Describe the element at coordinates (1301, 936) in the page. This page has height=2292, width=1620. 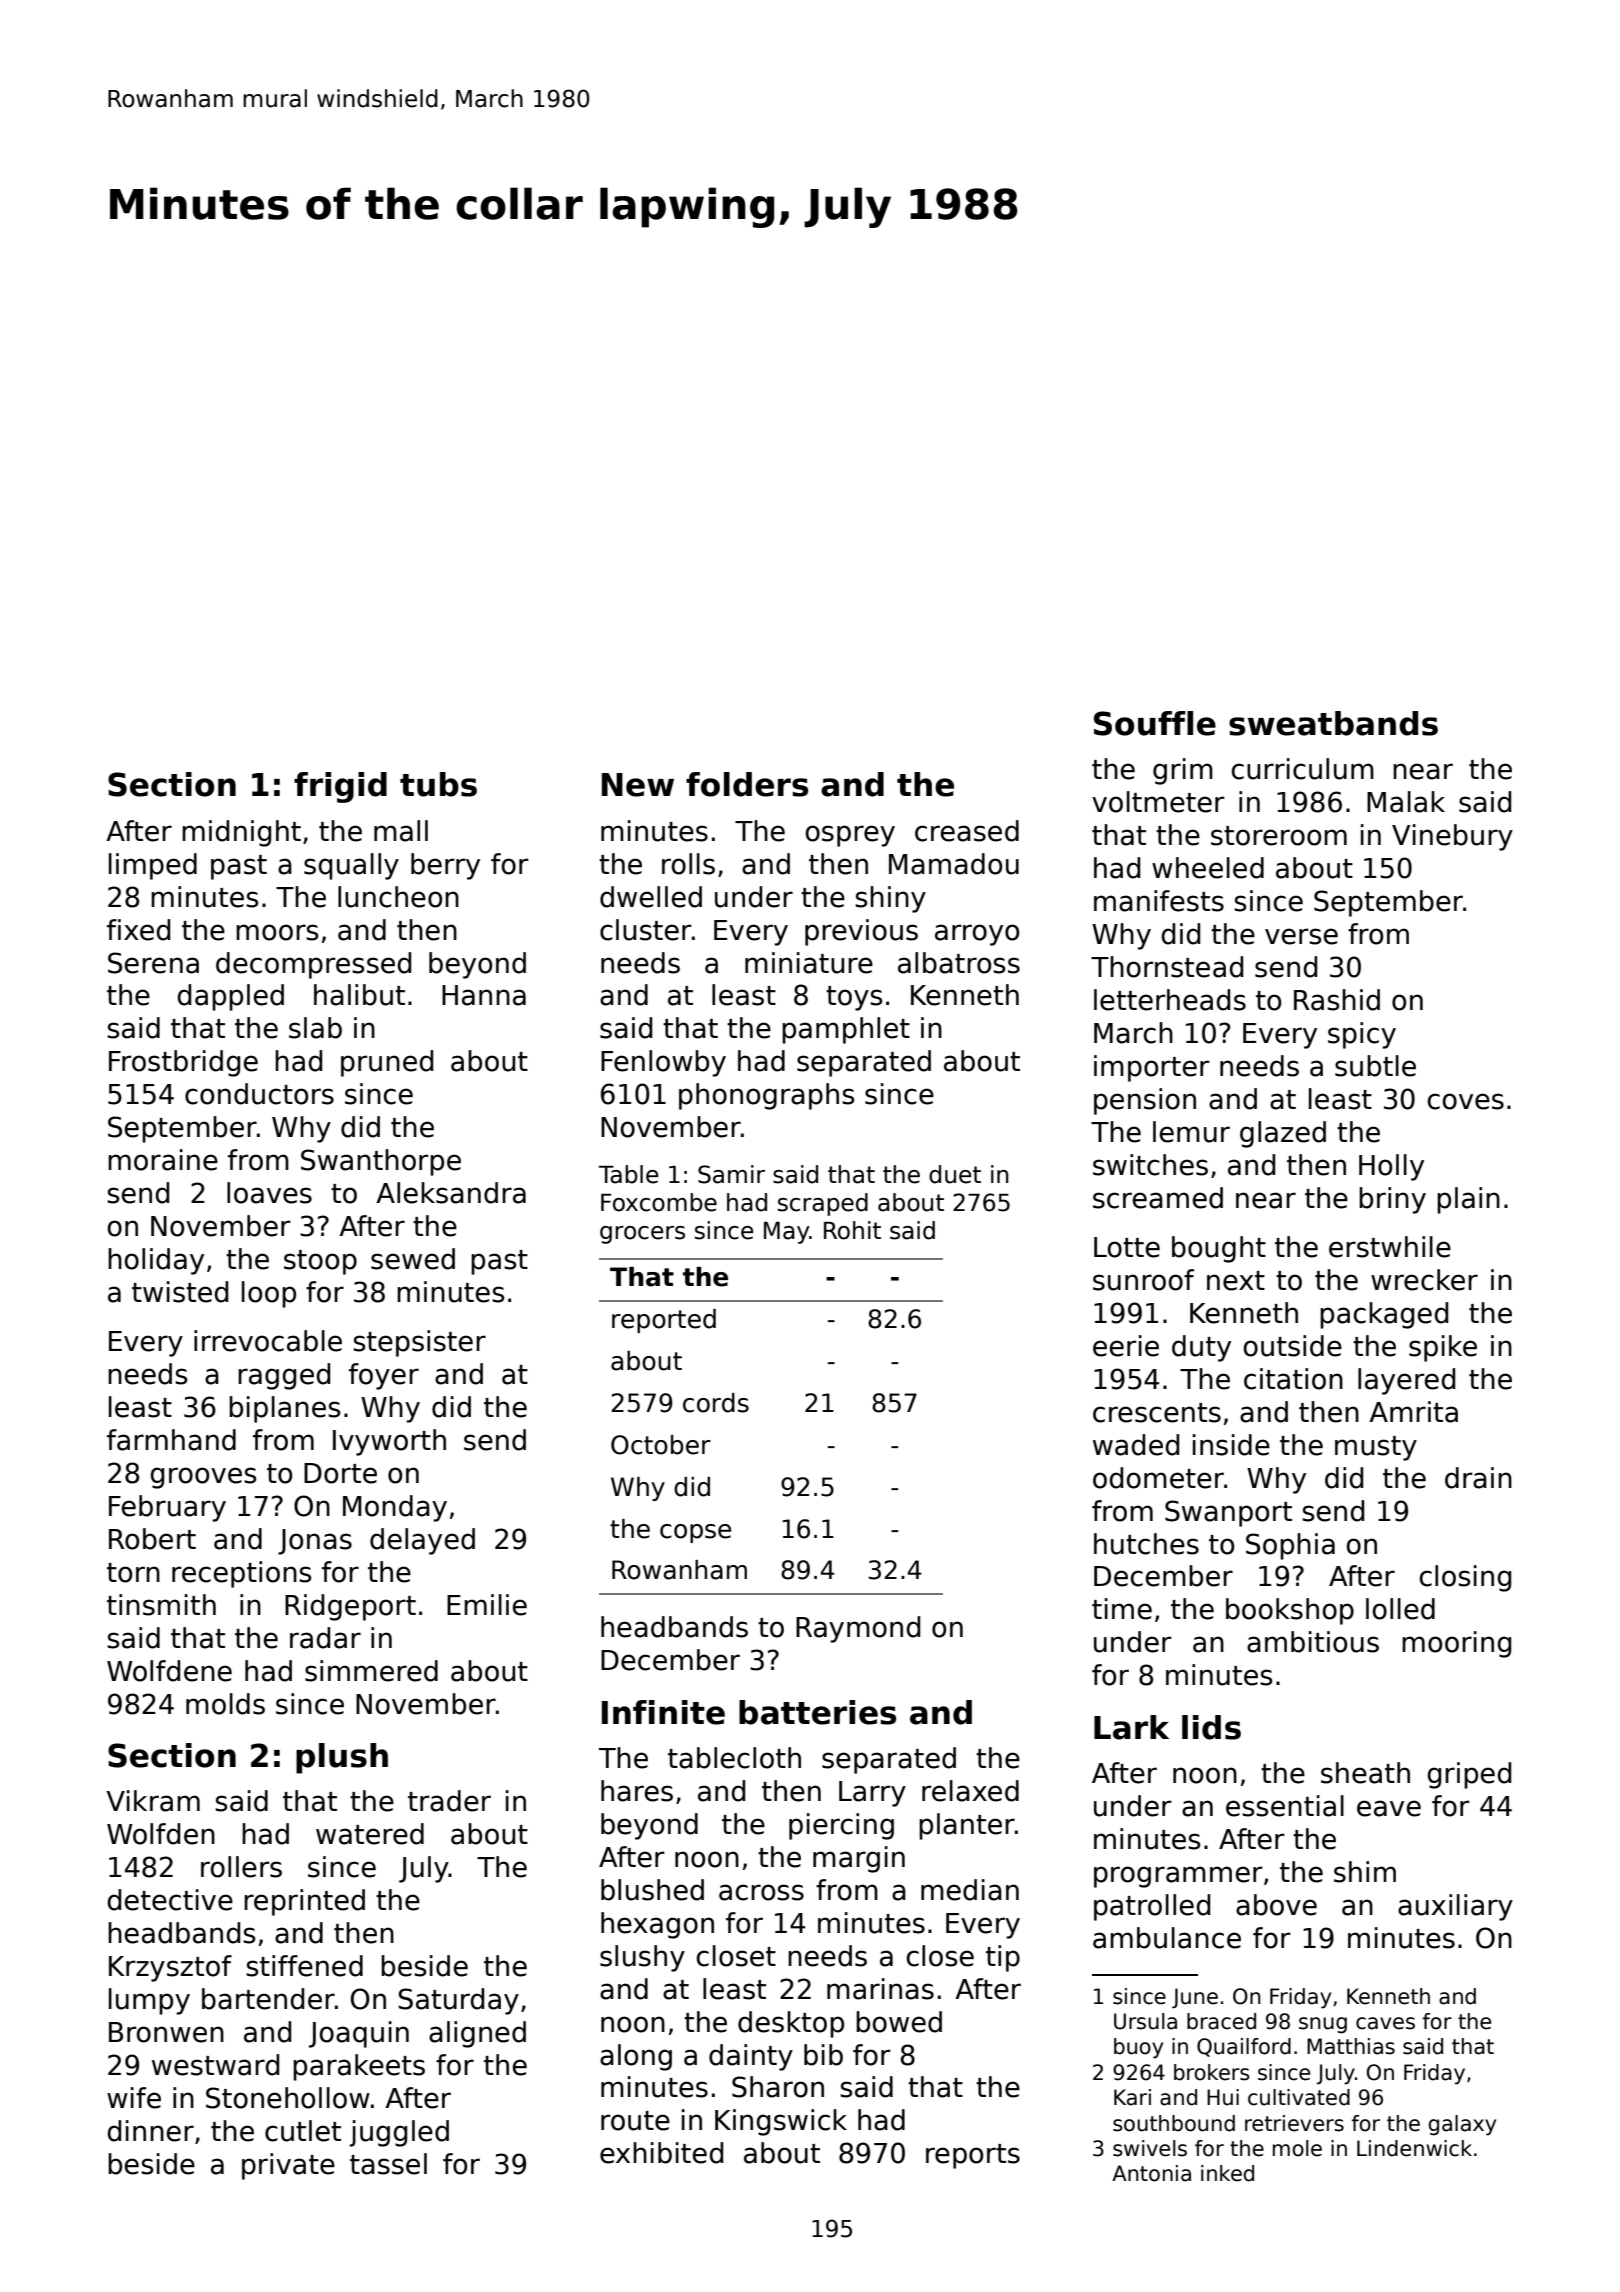
I see `verse` at that location.
